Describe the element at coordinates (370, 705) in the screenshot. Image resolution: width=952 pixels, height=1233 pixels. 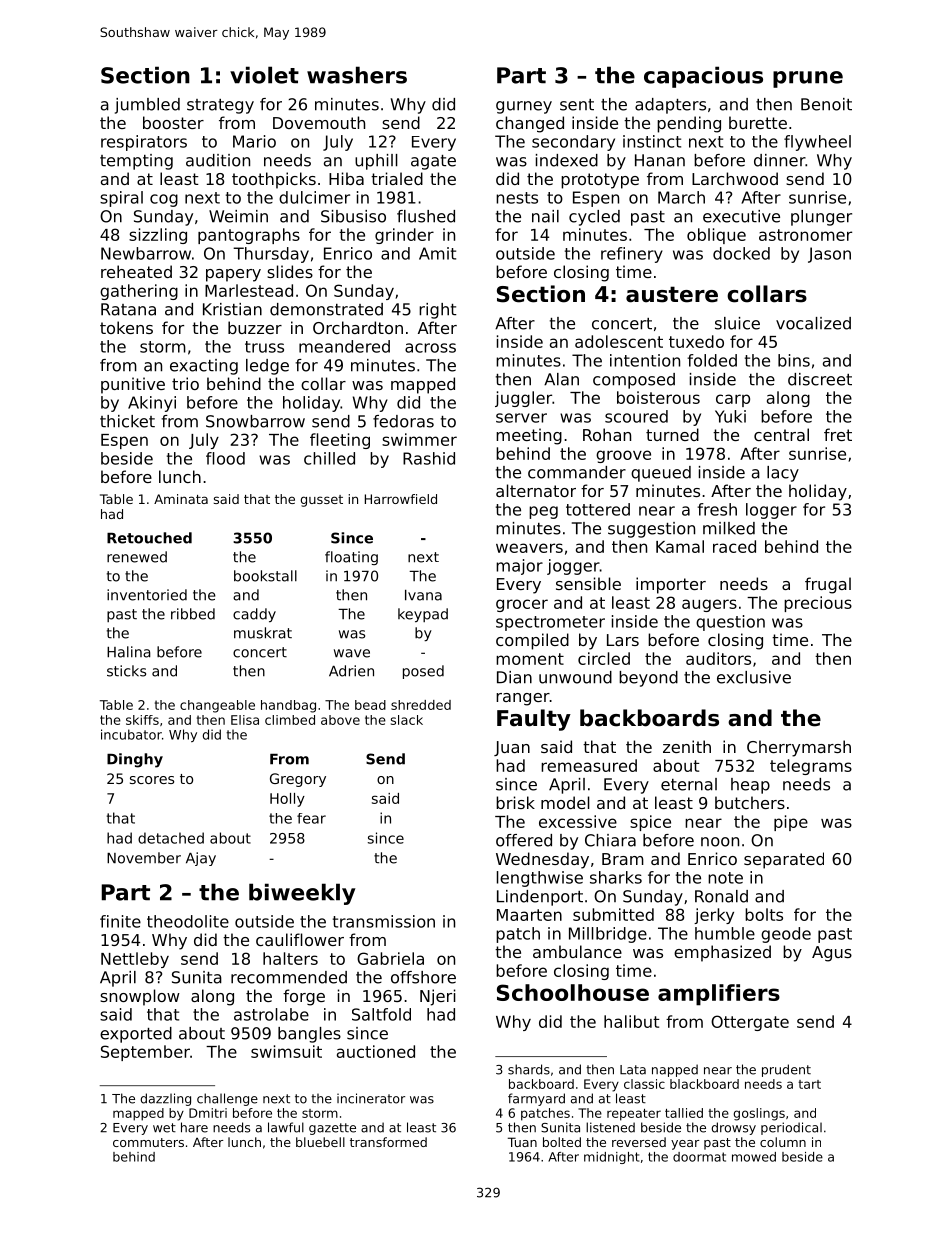
I see `bead` at that location.
